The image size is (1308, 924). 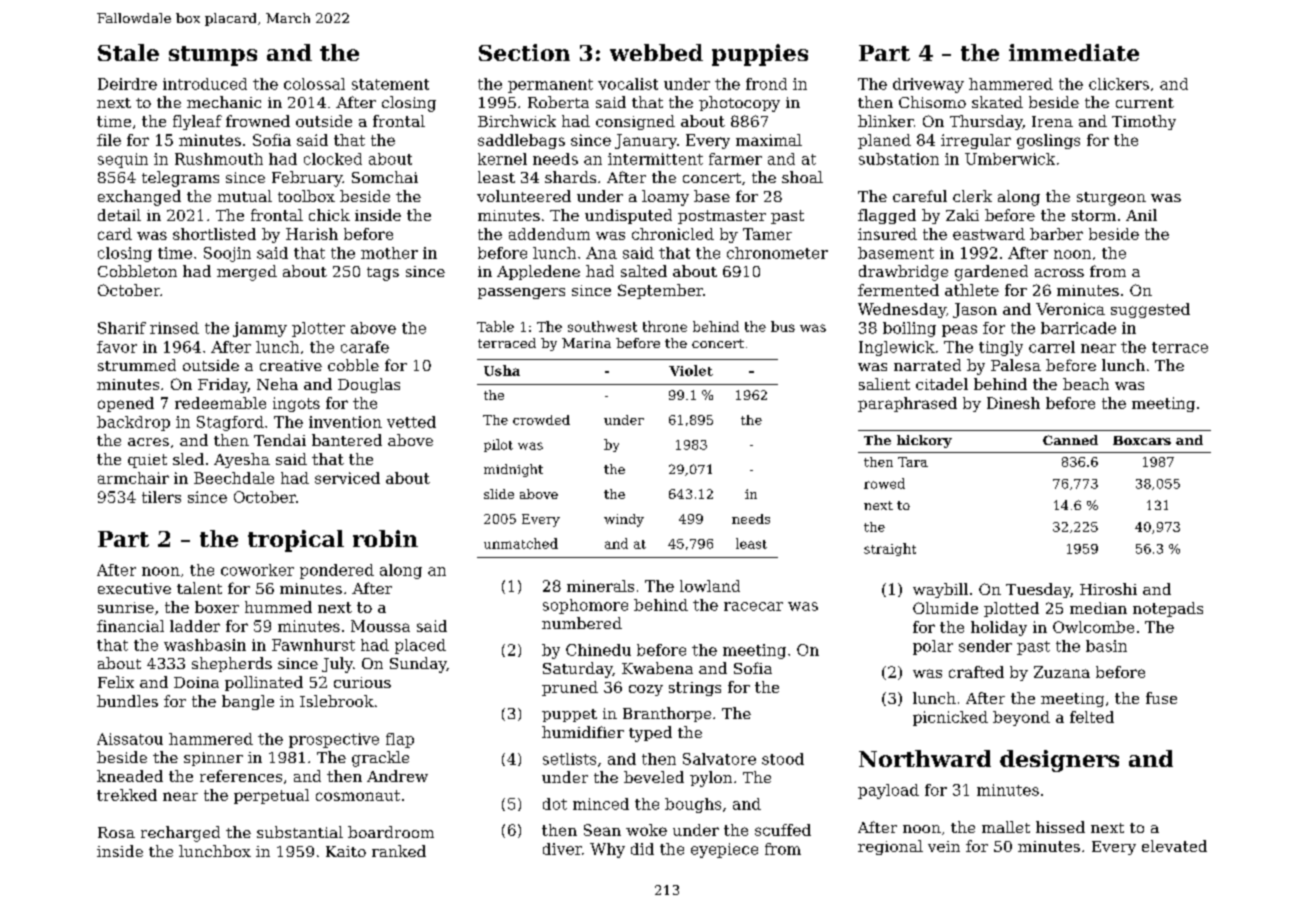 I want to click on intermittent, so click(x=655, y=159).
